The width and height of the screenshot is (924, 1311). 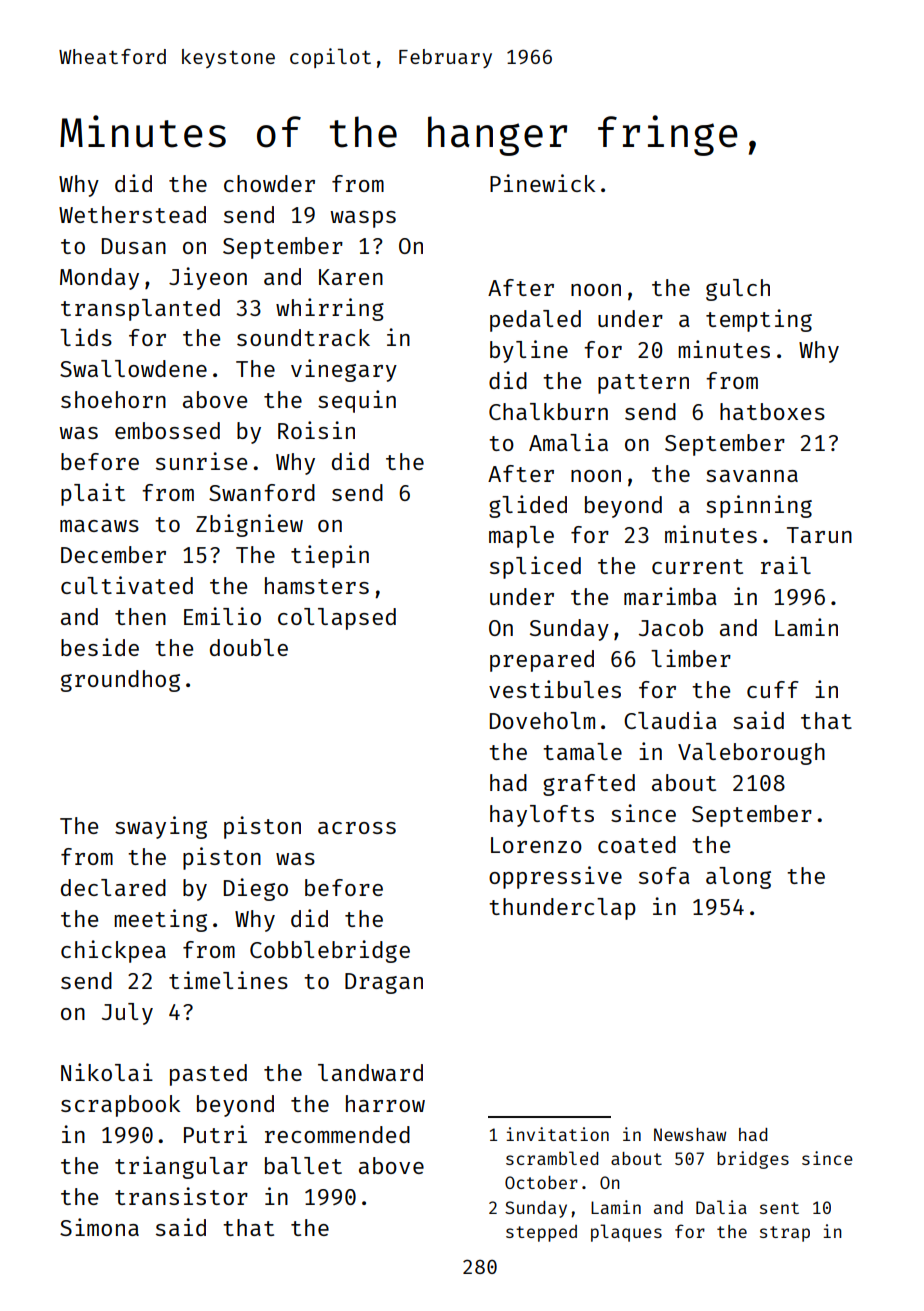 What do you see at coordinates (542, 183) in the screenshot?
I see `Pinewick` at bounding box center [542, 183].
